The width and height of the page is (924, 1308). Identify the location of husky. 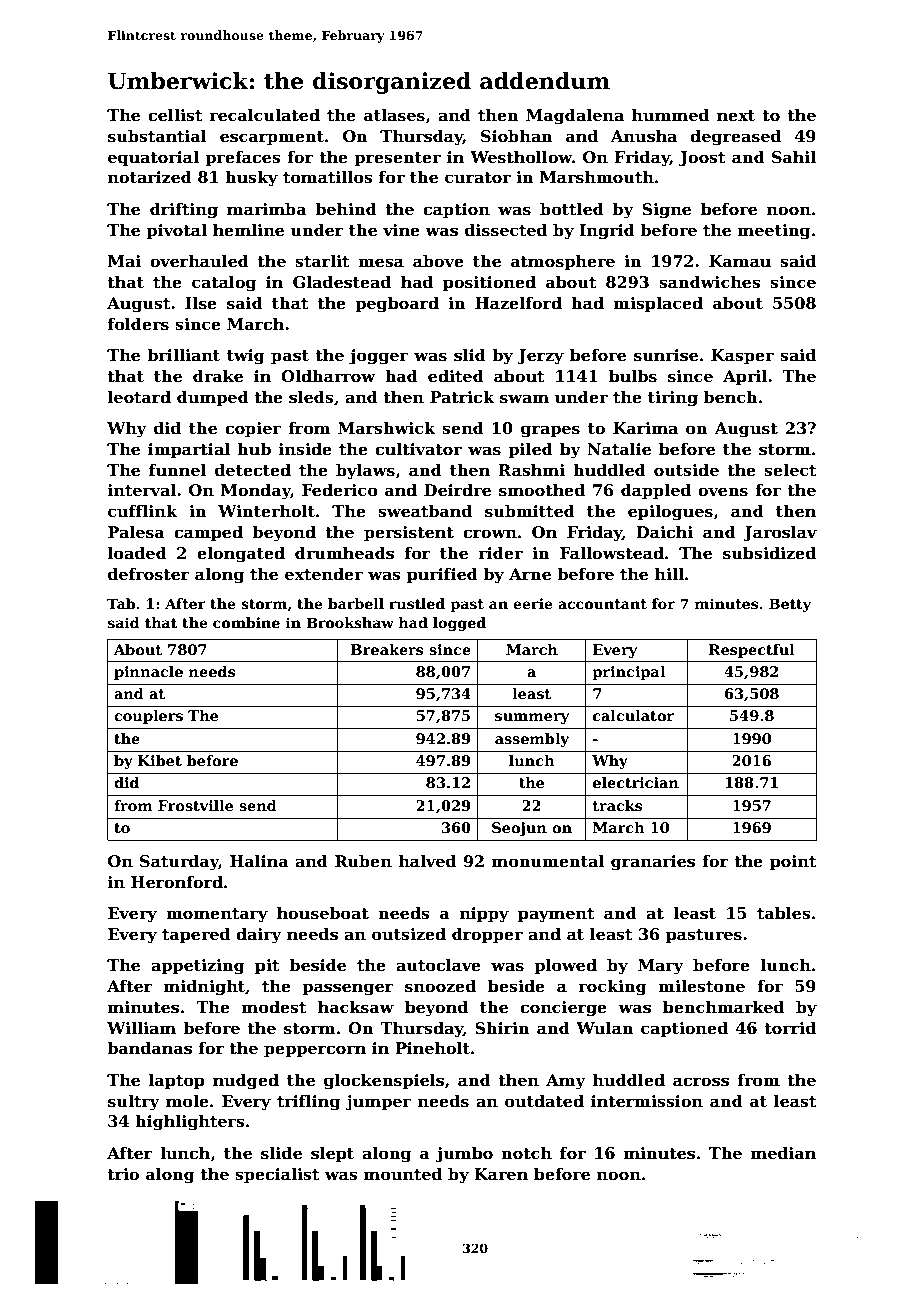
(251, 179).
